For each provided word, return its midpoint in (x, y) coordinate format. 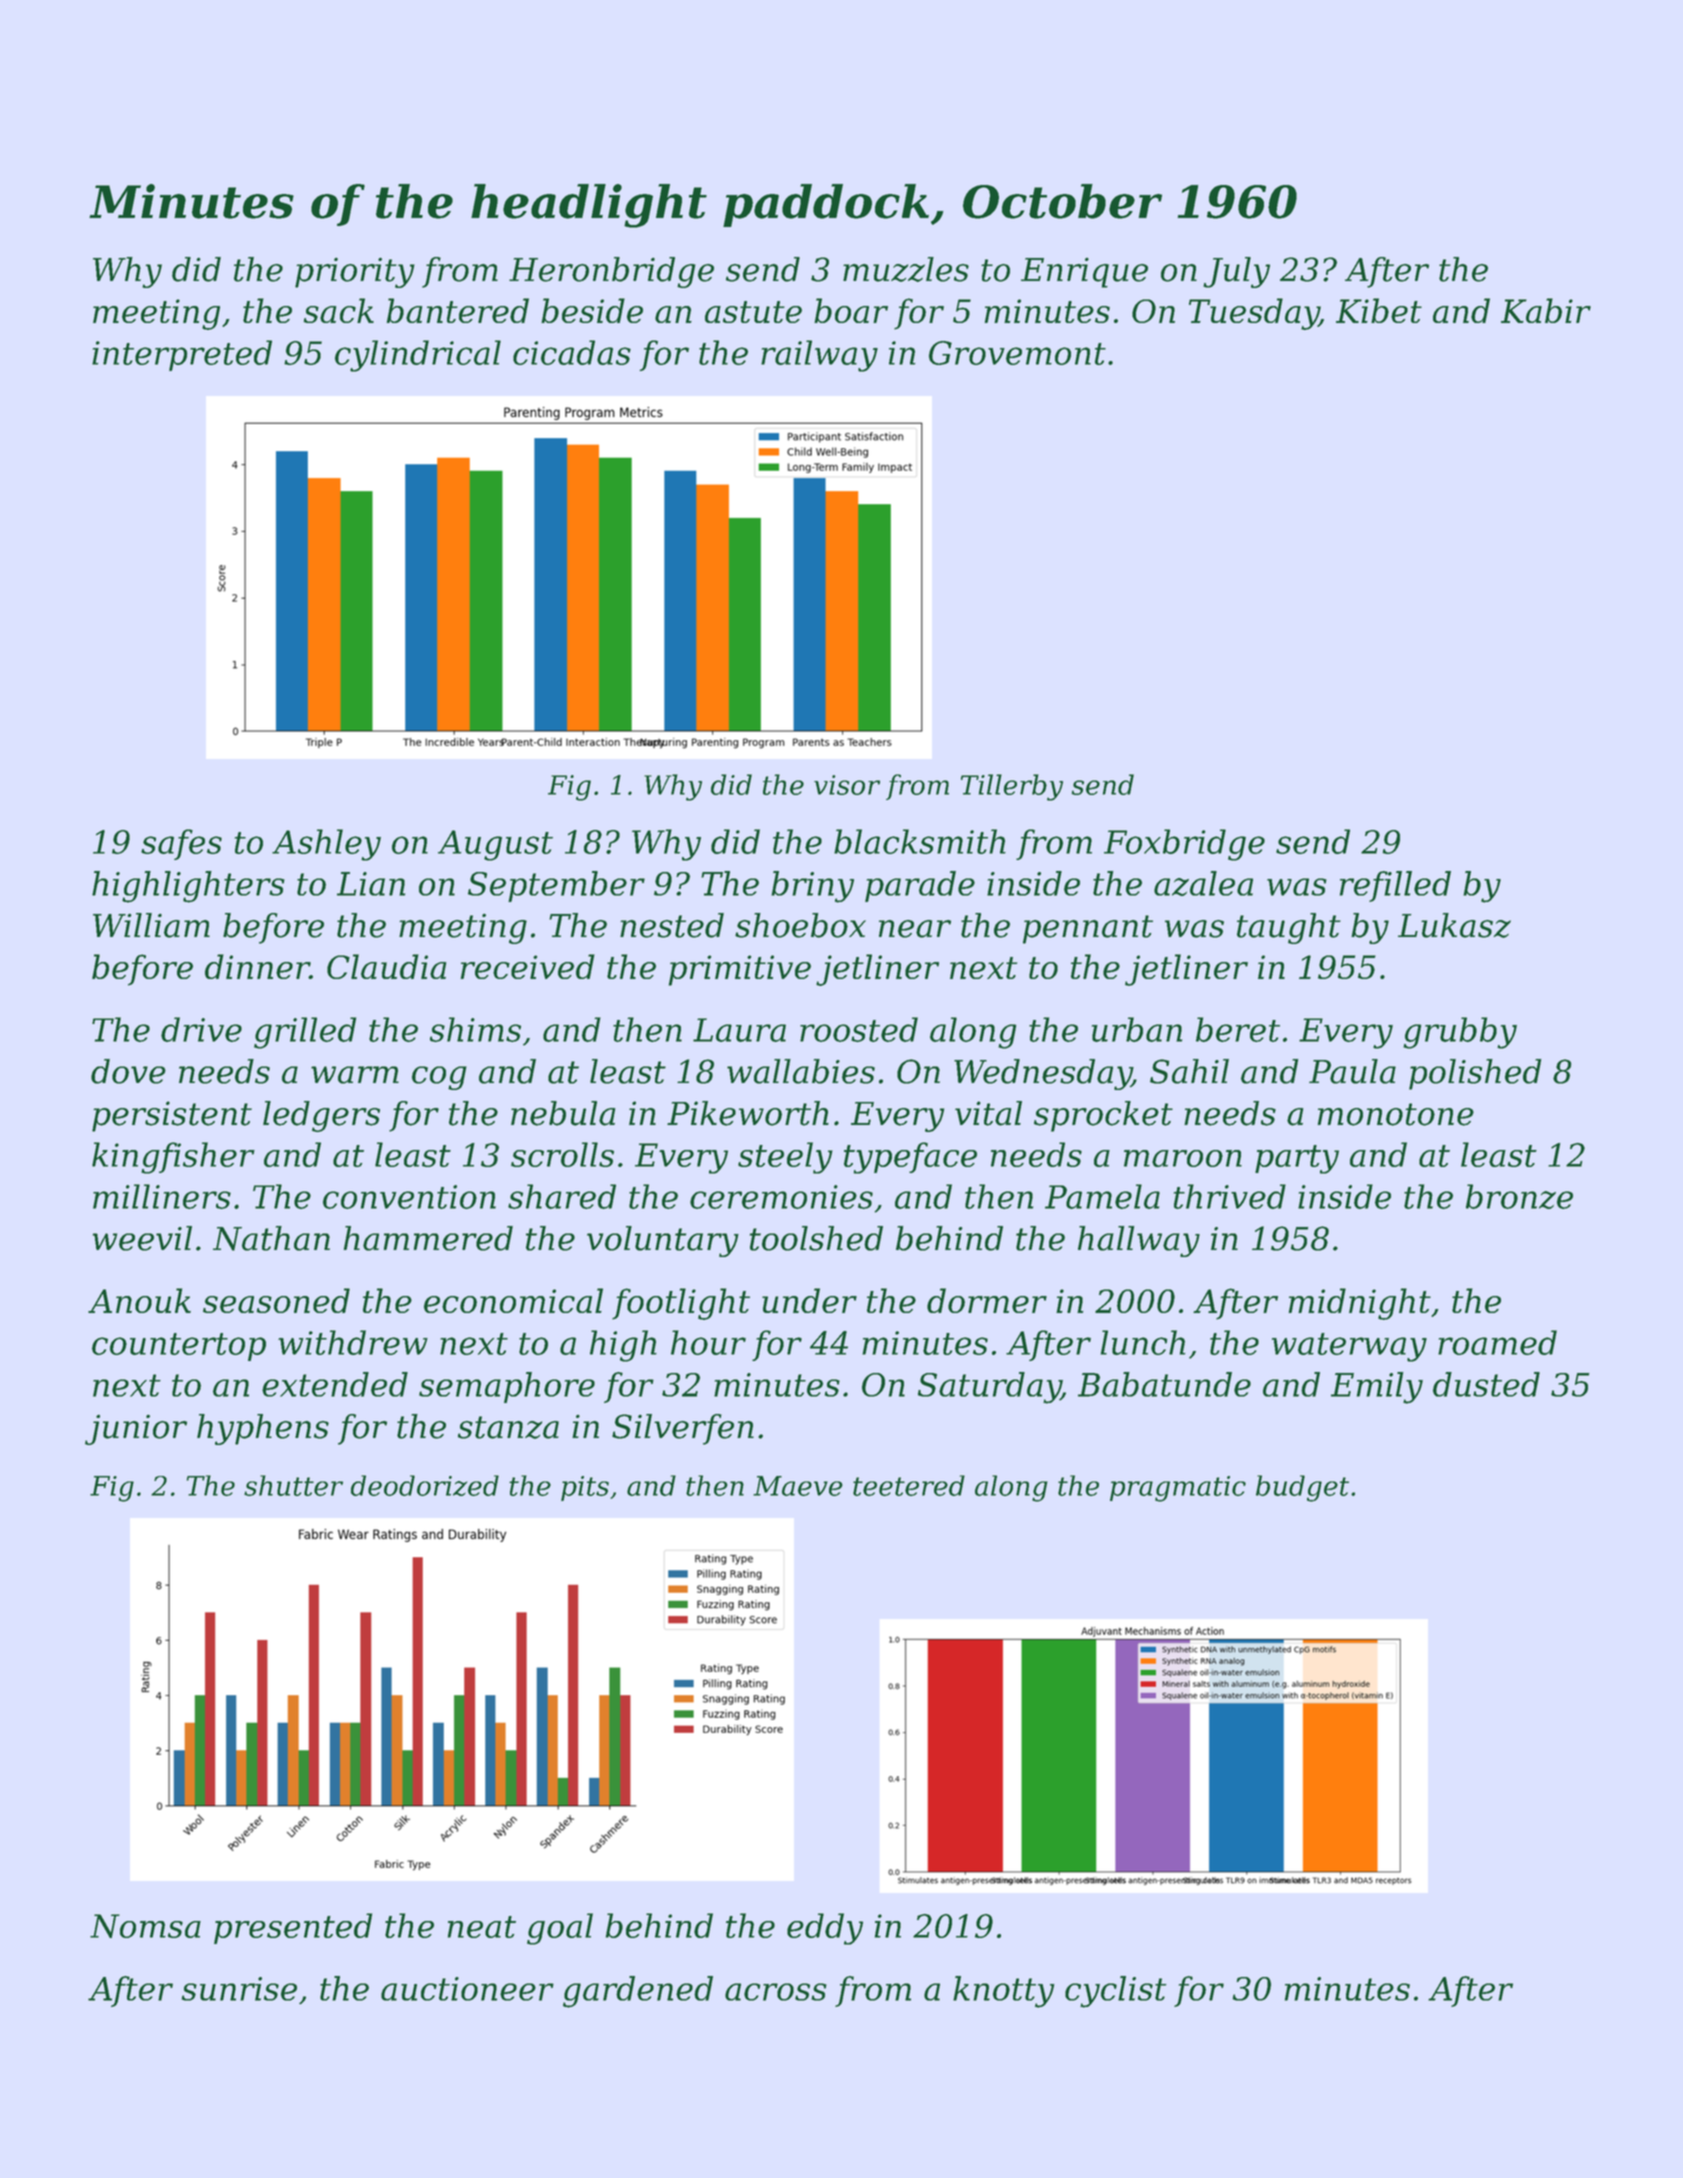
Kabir (1546, 310)
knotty (1004, 1992)
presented (293, 1928)
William (151, 925)
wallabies (801, 1071)
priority (355, 272)
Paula (1352, 1071)
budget (1302, 1488)
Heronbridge (611, 272)
